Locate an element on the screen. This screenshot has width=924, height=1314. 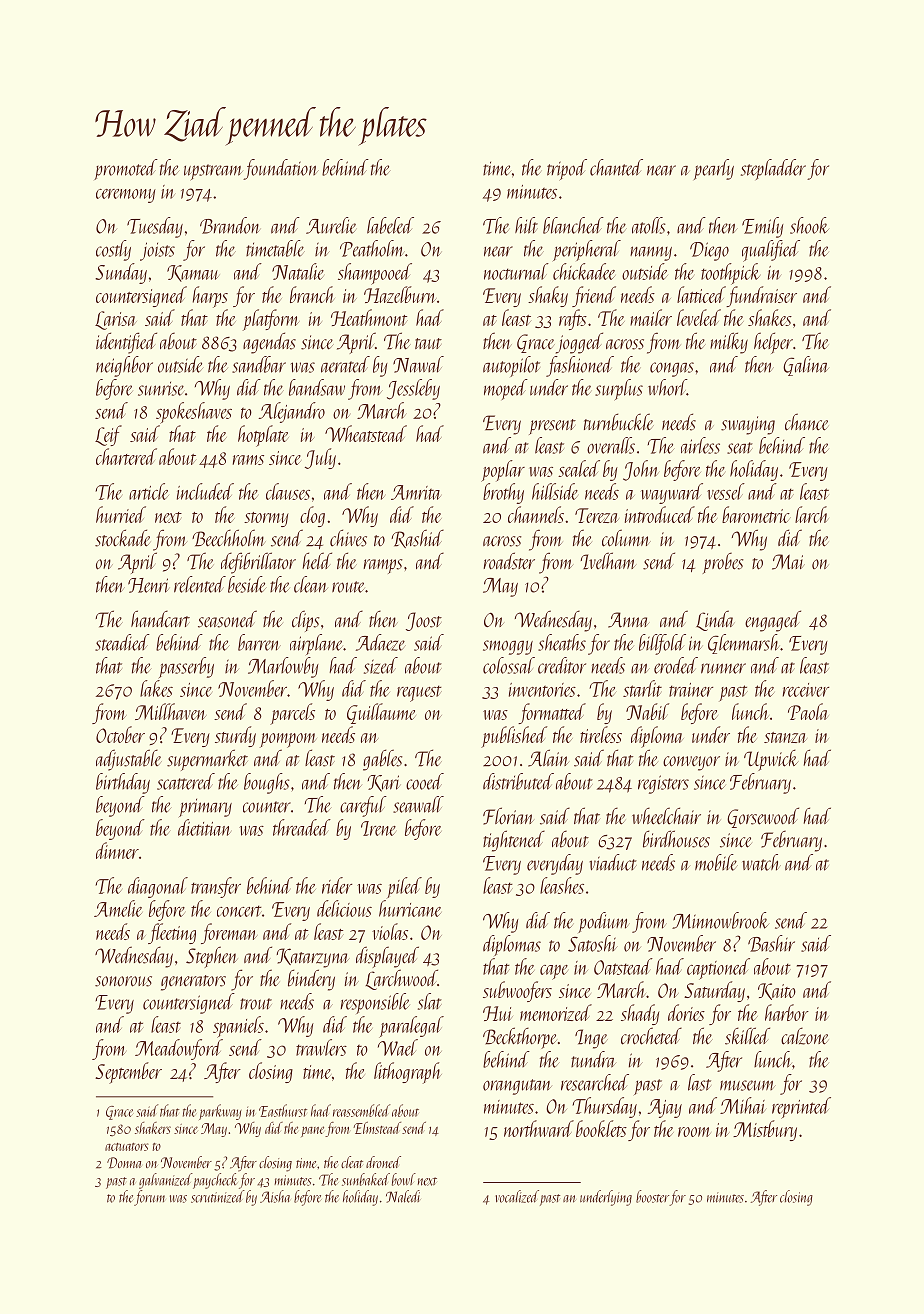
booklets is located at coordinates (601, 1128).
